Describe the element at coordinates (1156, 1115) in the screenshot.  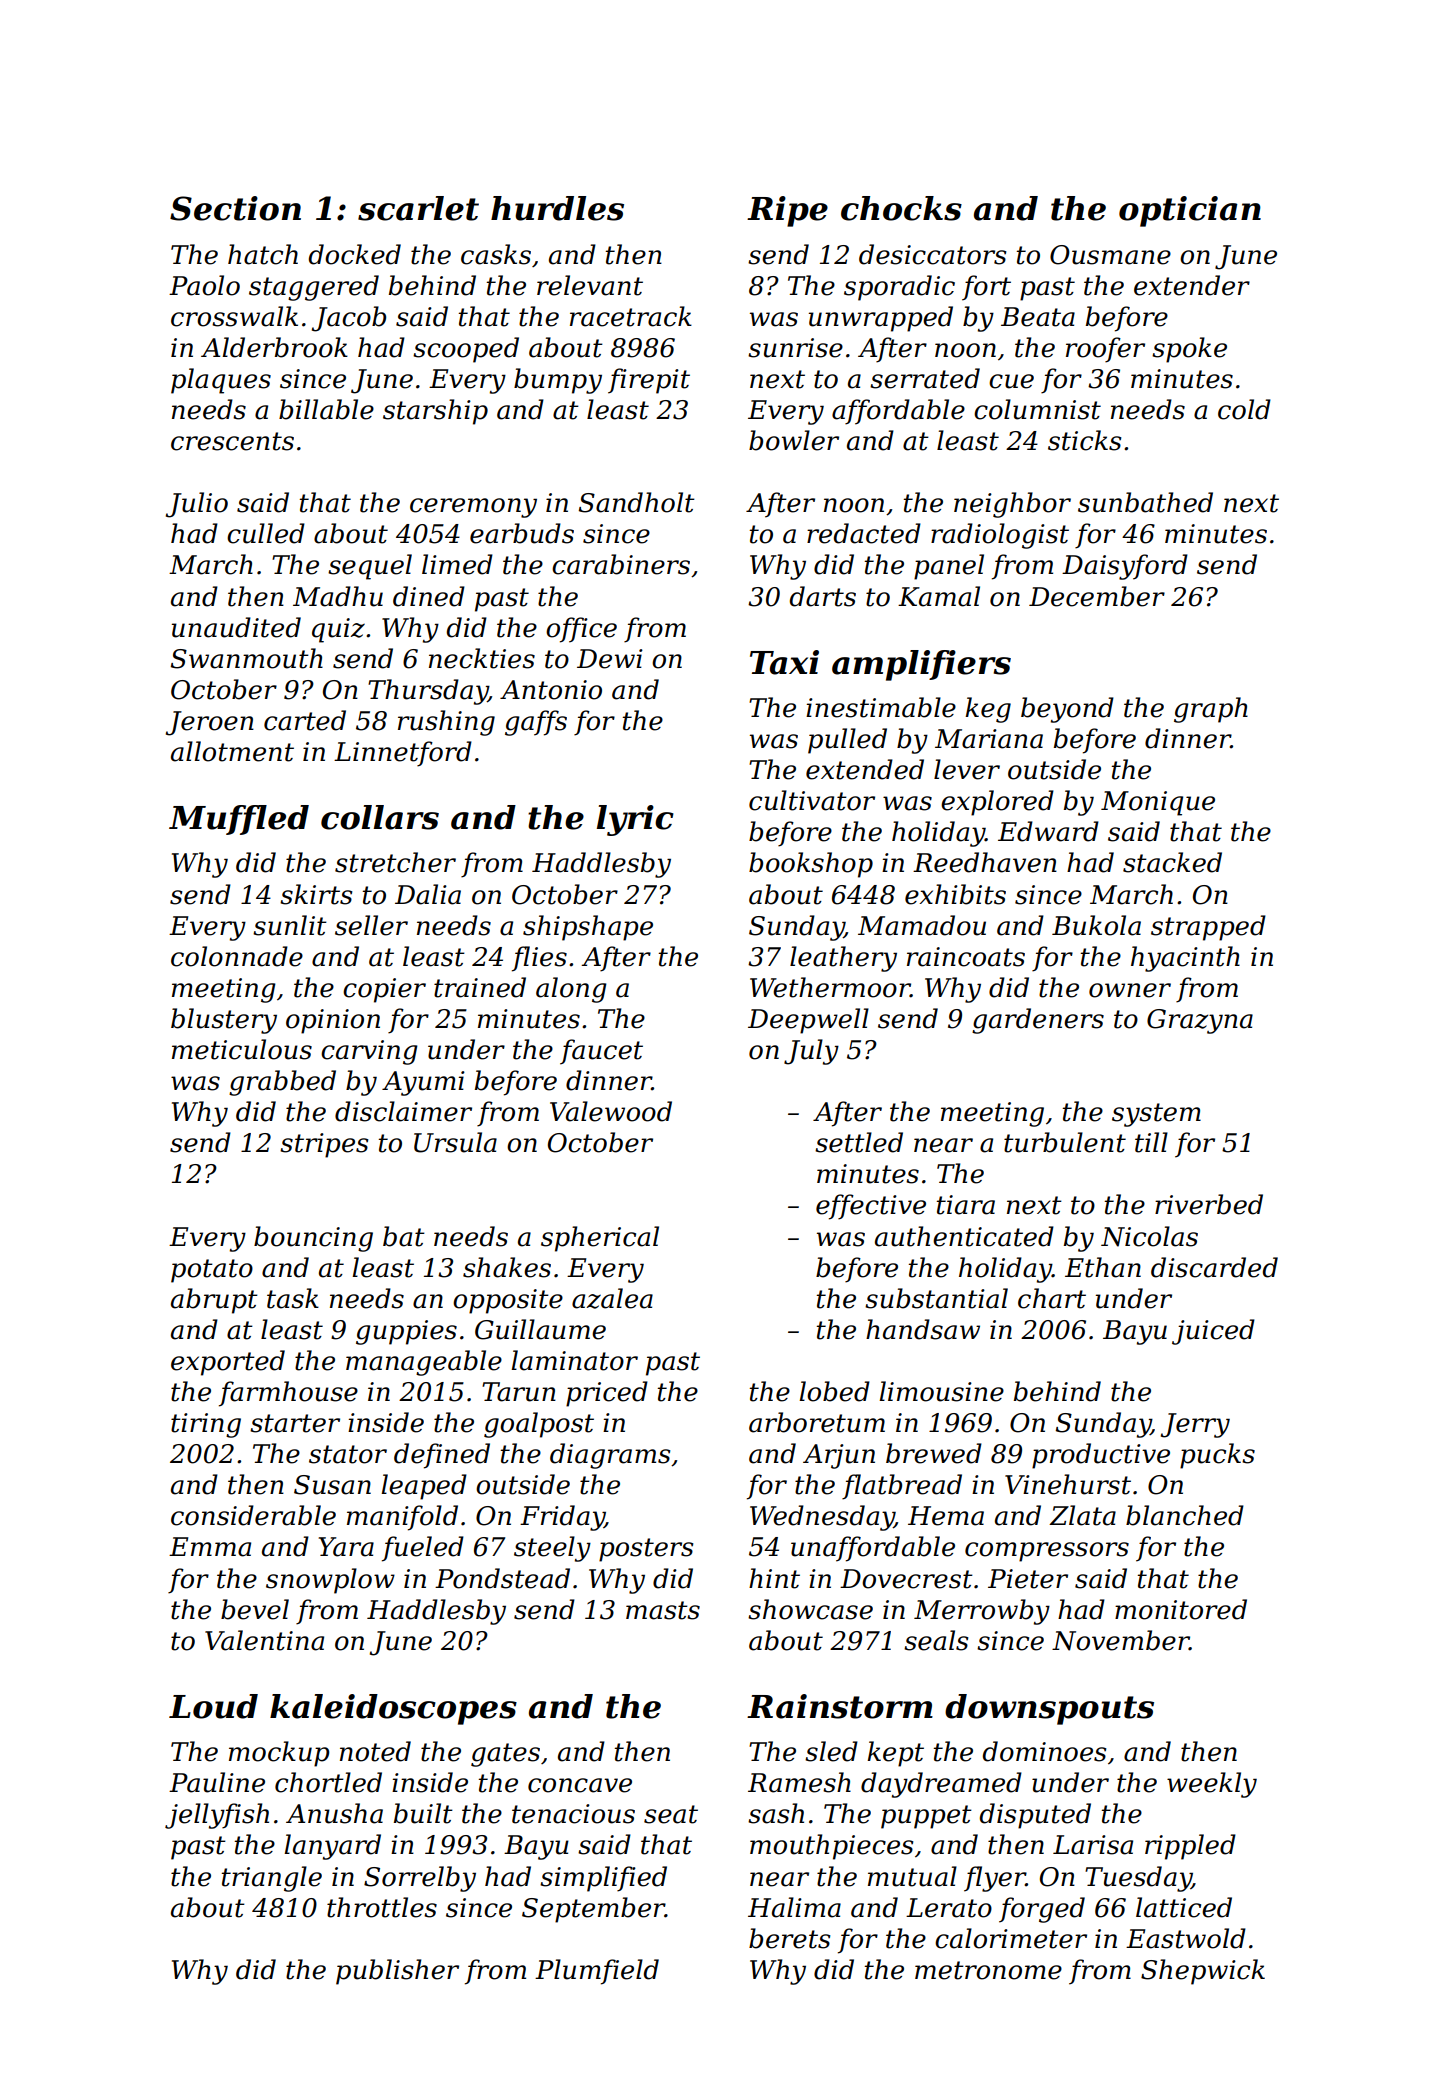
I see `system` at that location.
